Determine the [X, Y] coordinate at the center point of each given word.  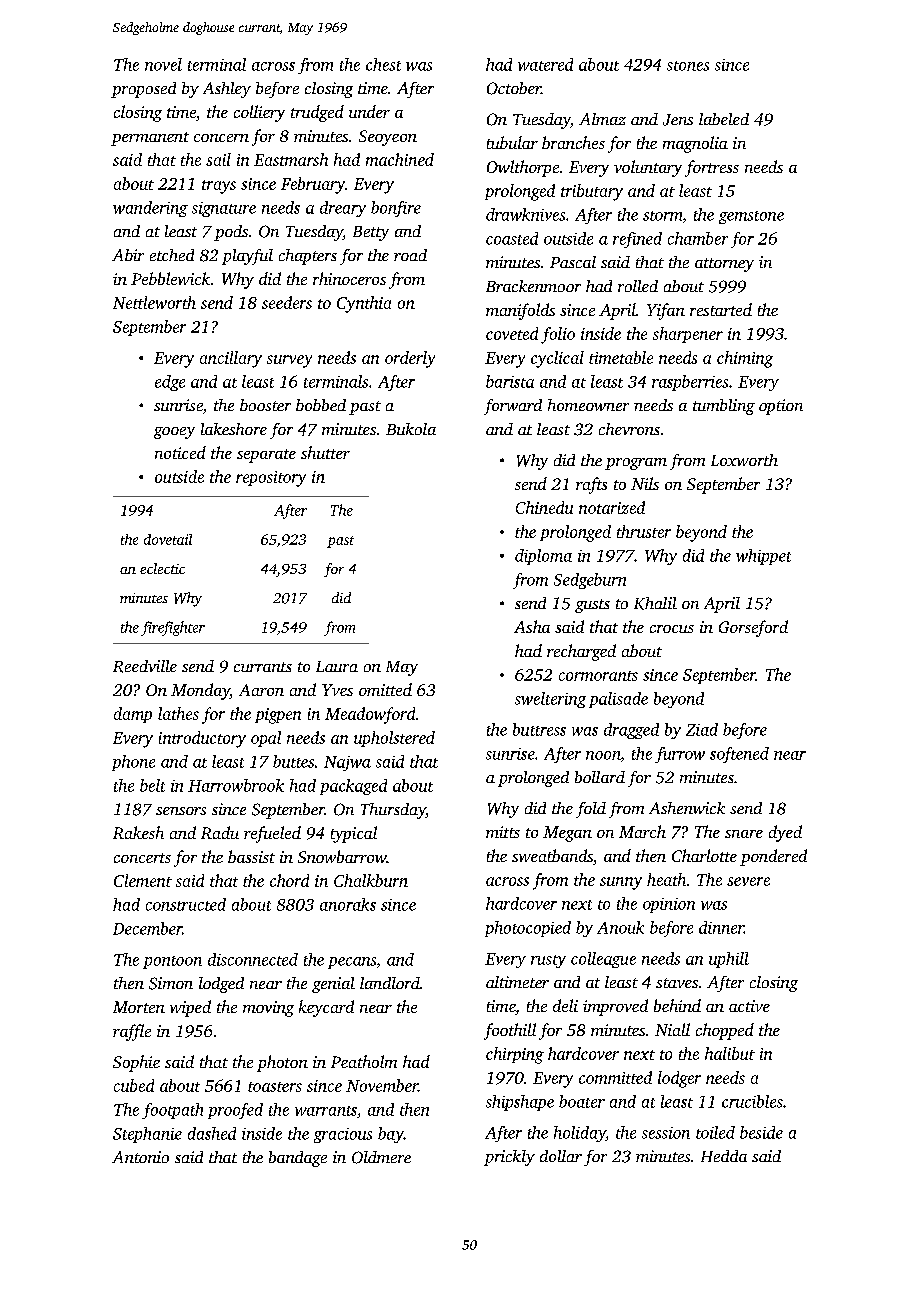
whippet [763, 557]
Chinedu [544, 507]
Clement [143, 880]
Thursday [393, 811]
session [666, 1133]
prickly [509, 1158]
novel [163, 64]
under [369, 111]
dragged [631, 731]
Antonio [140, 1157]
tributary [592, 192]
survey [289, 361]
